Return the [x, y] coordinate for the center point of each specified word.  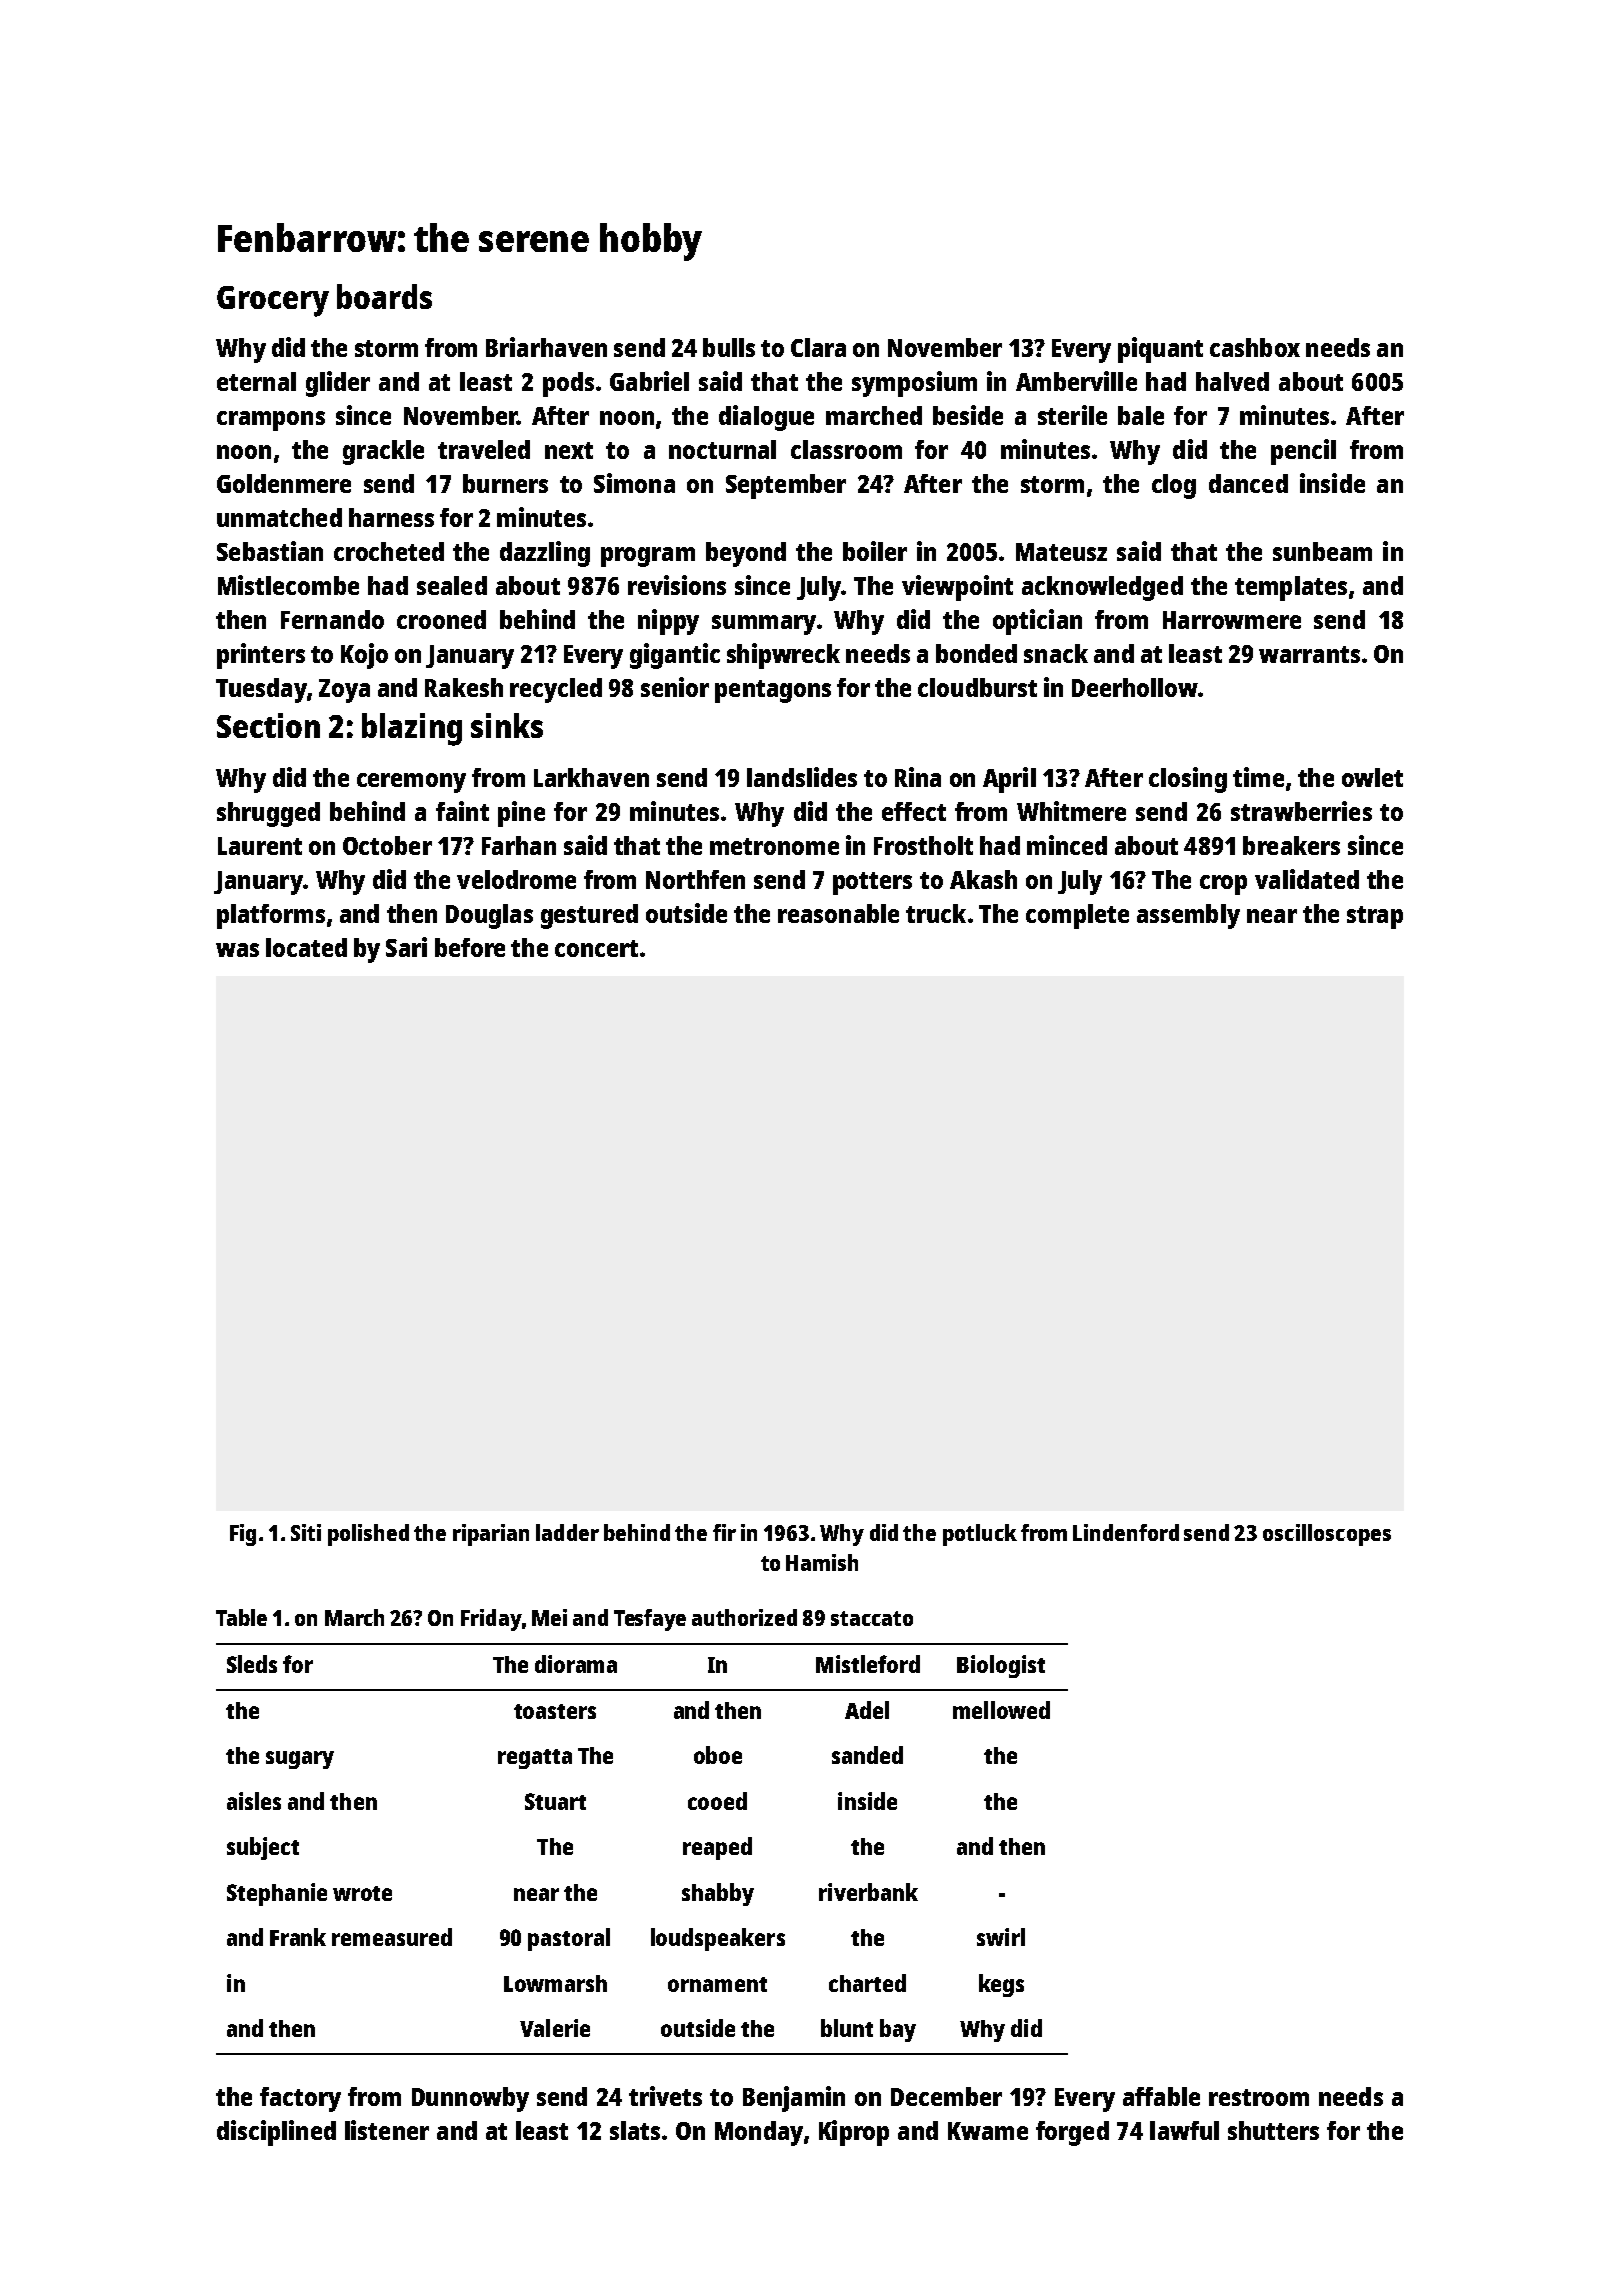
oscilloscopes [1327, 1535]
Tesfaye [650, 1620]
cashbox [1255, 347]
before [470, 947]
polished [368, 1535]
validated [1307, 879]
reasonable [838, 913]
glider [338, 384]
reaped [717, 1848]
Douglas [489, 916]
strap [1375, 917]
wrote [362, 1893]
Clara [818, 347]
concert [596, 948]
